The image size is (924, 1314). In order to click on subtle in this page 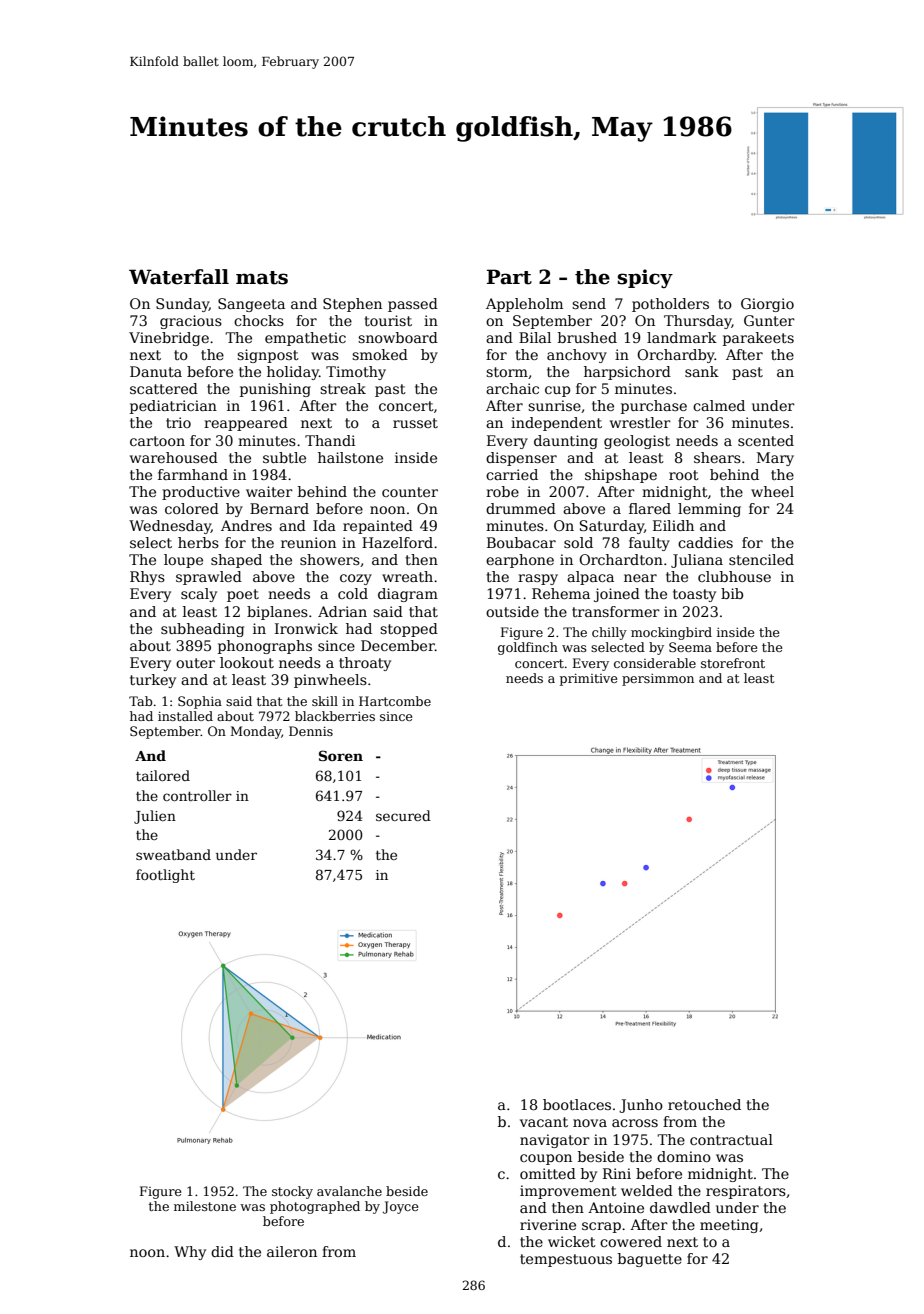, I will do `click(284, 457)`.
